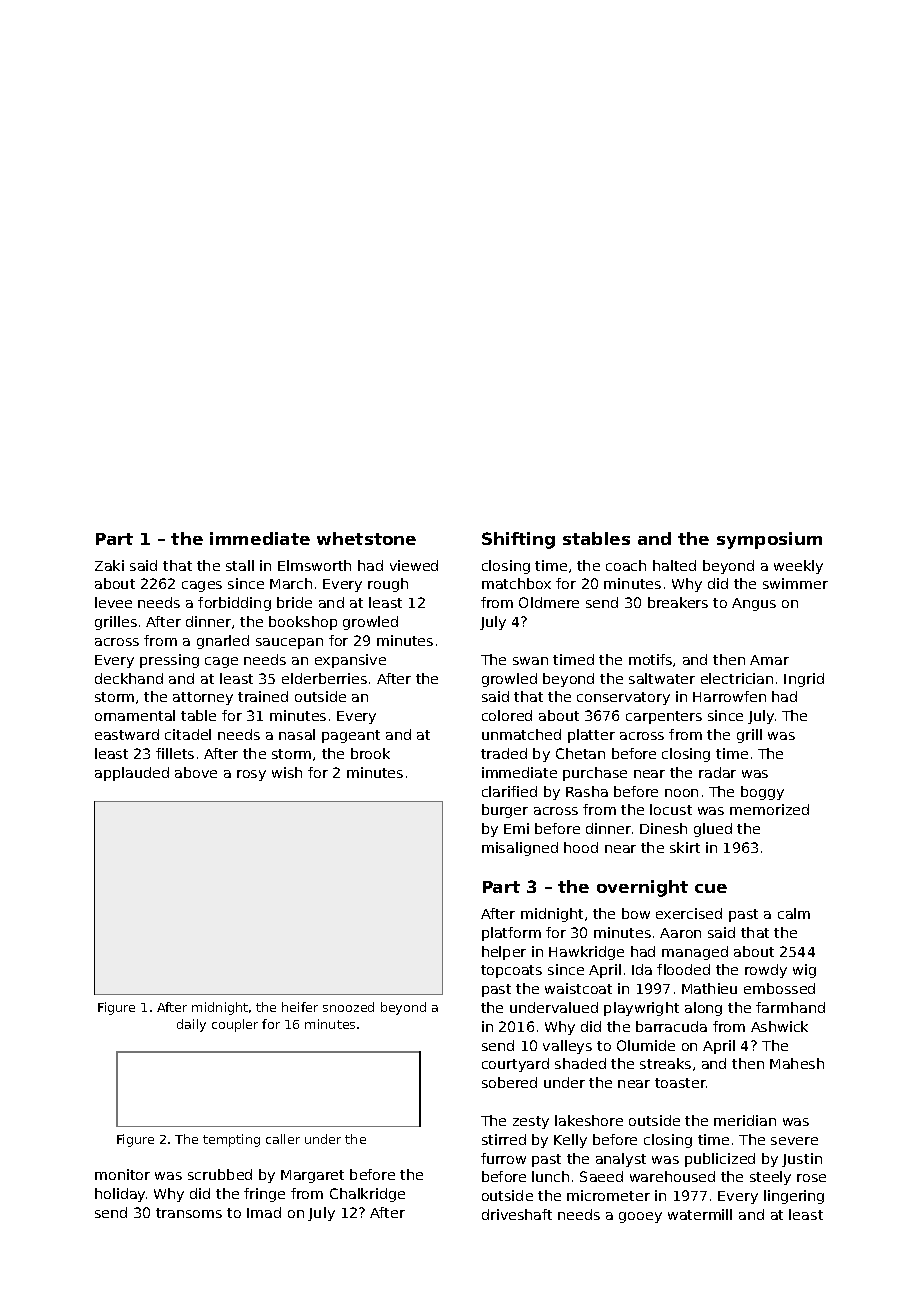 Image resolution: width=924 pixels, height=1308 pixels. Describe the element at coordinates (640, 1217) in the screenshot. I see `gooey` at that location.
